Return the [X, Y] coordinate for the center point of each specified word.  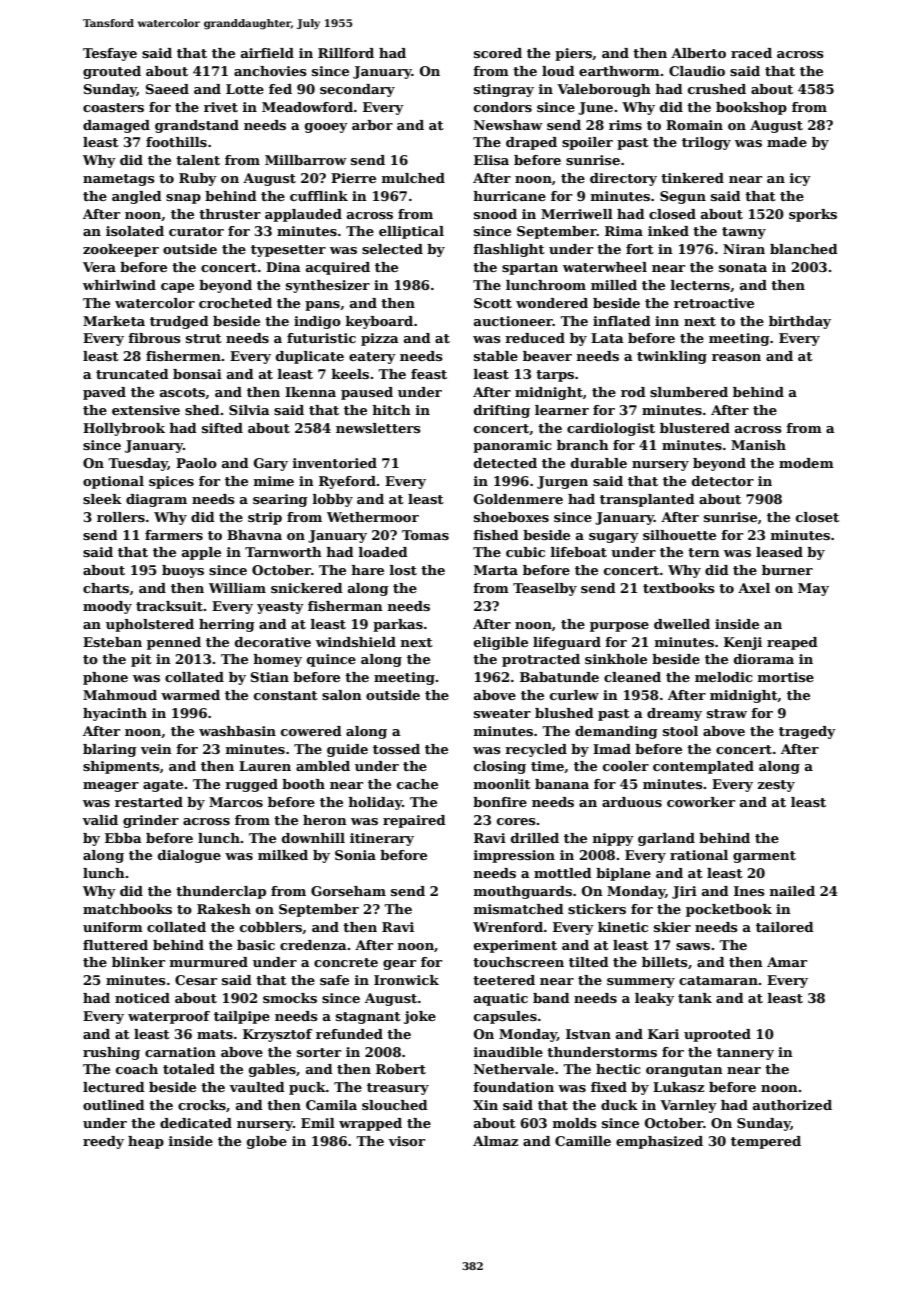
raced [751, 53]
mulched [413, 178]
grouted [112, 72]
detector [723, 481]
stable [496, 356]
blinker [138, 962]
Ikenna [310, 392]
